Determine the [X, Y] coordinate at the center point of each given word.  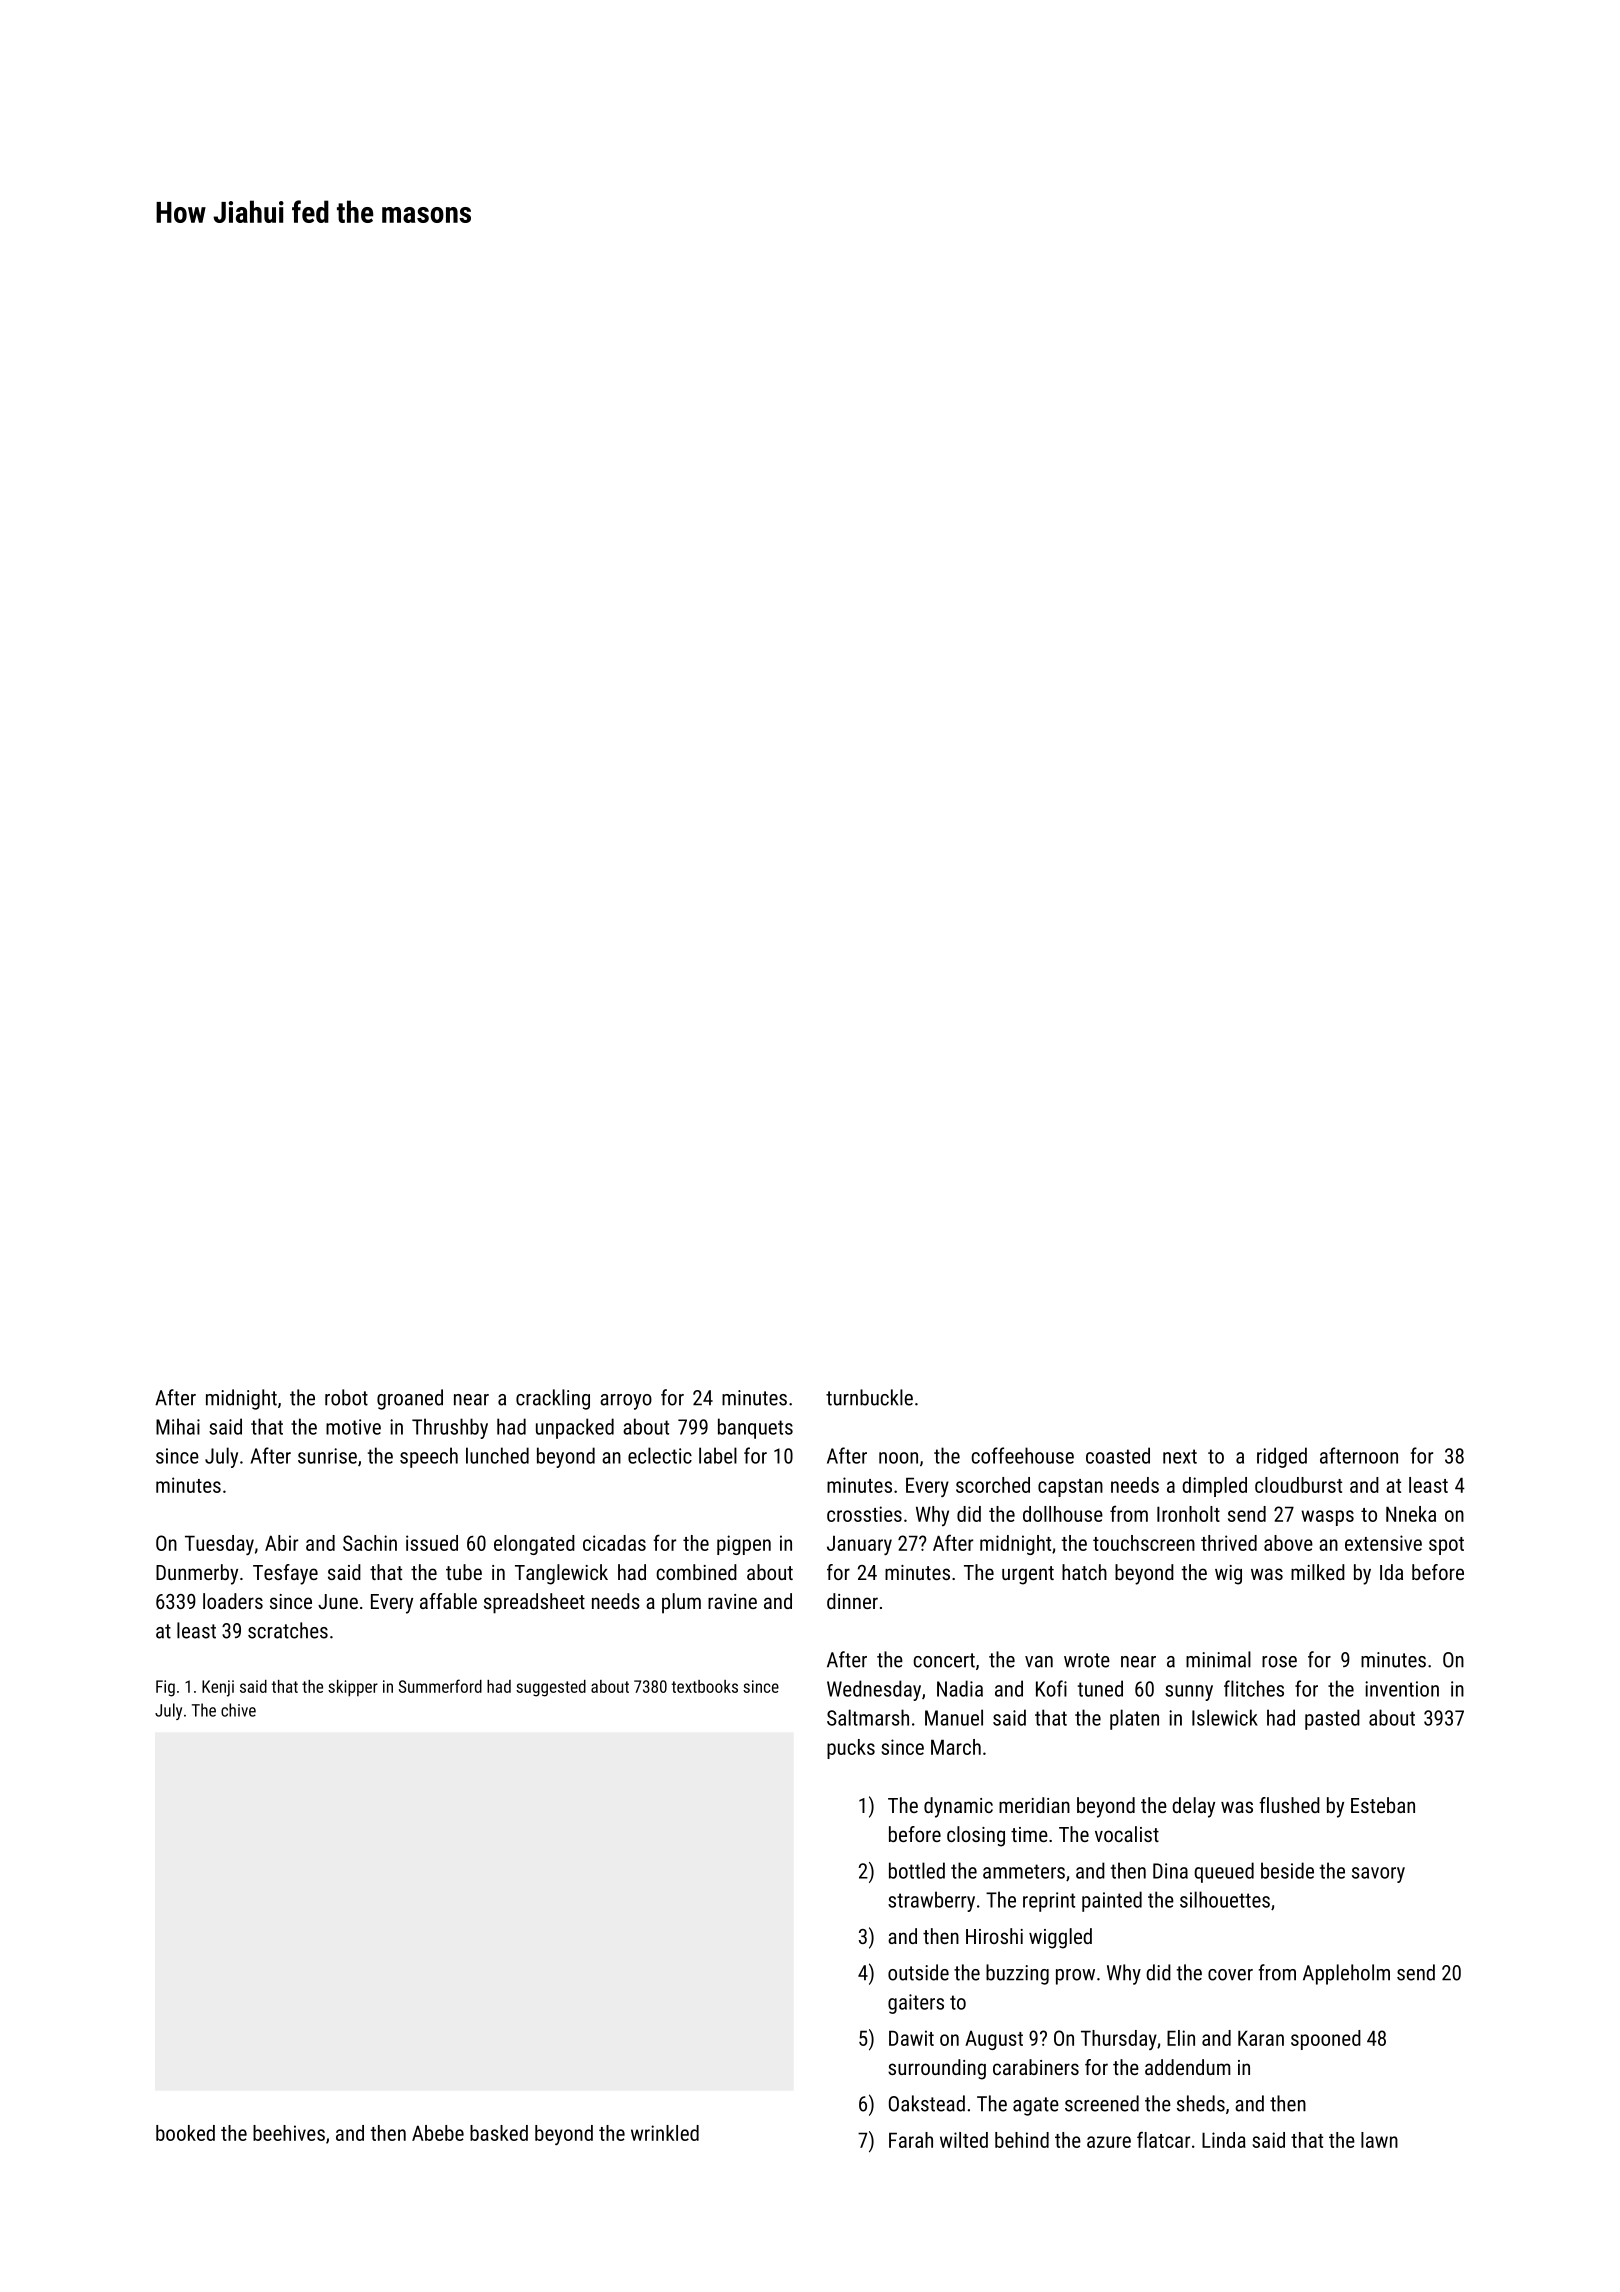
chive [238, 1710]
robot [346, 1397]
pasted [1332, 1719]
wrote [1087, 1660]
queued [1224, 1872]
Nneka [1411, 1514]
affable [448, 1601]
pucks [851, 1749]
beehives [289, 2133]
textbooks [705, 1686]
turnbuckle [869, 1397]
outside [918, 1972]
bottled [917, 1870]
